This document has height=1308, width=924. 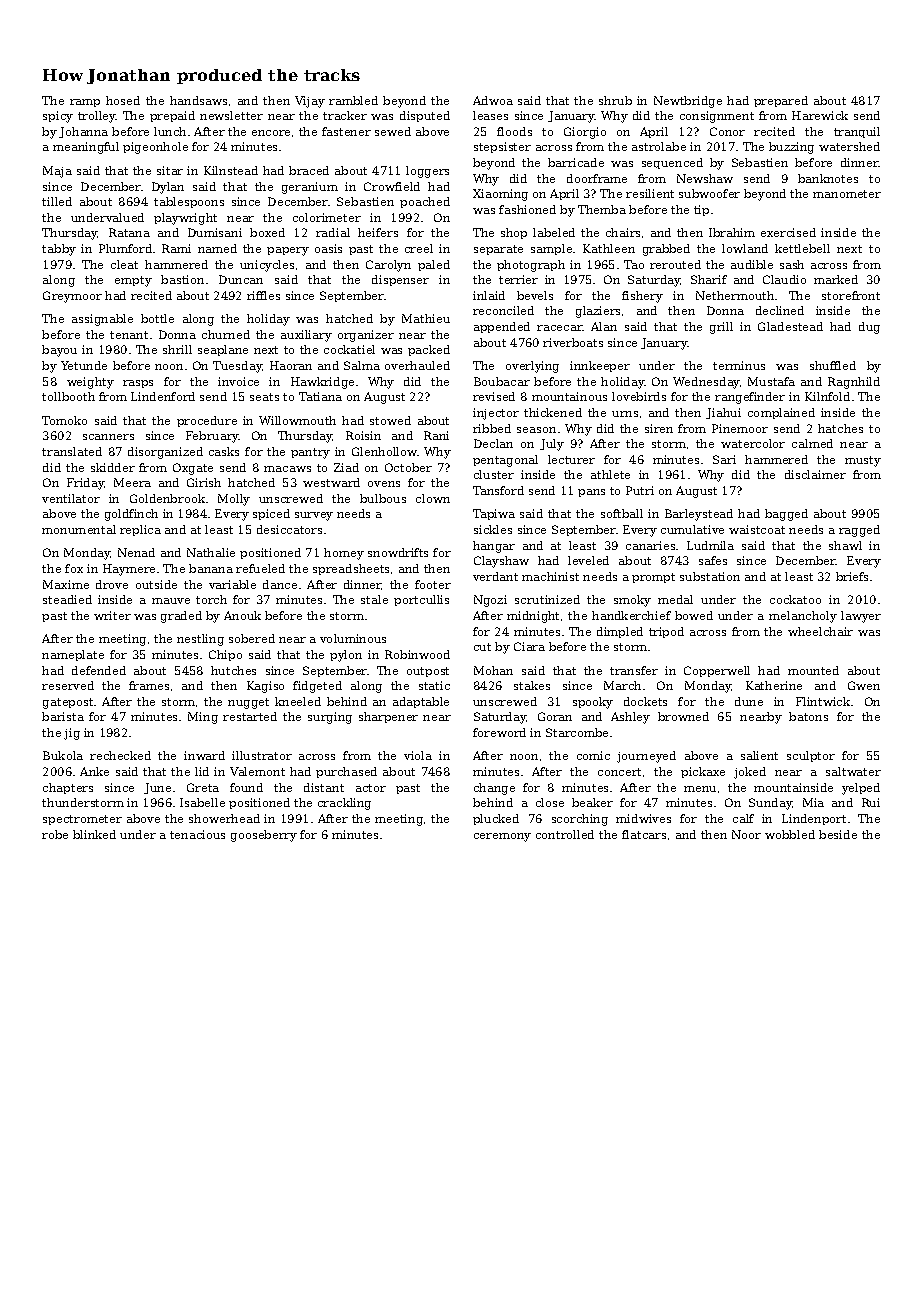 What do you see at coordinates (271, 133) in the document?
I see `encore` at bounding box center [271, 133].
